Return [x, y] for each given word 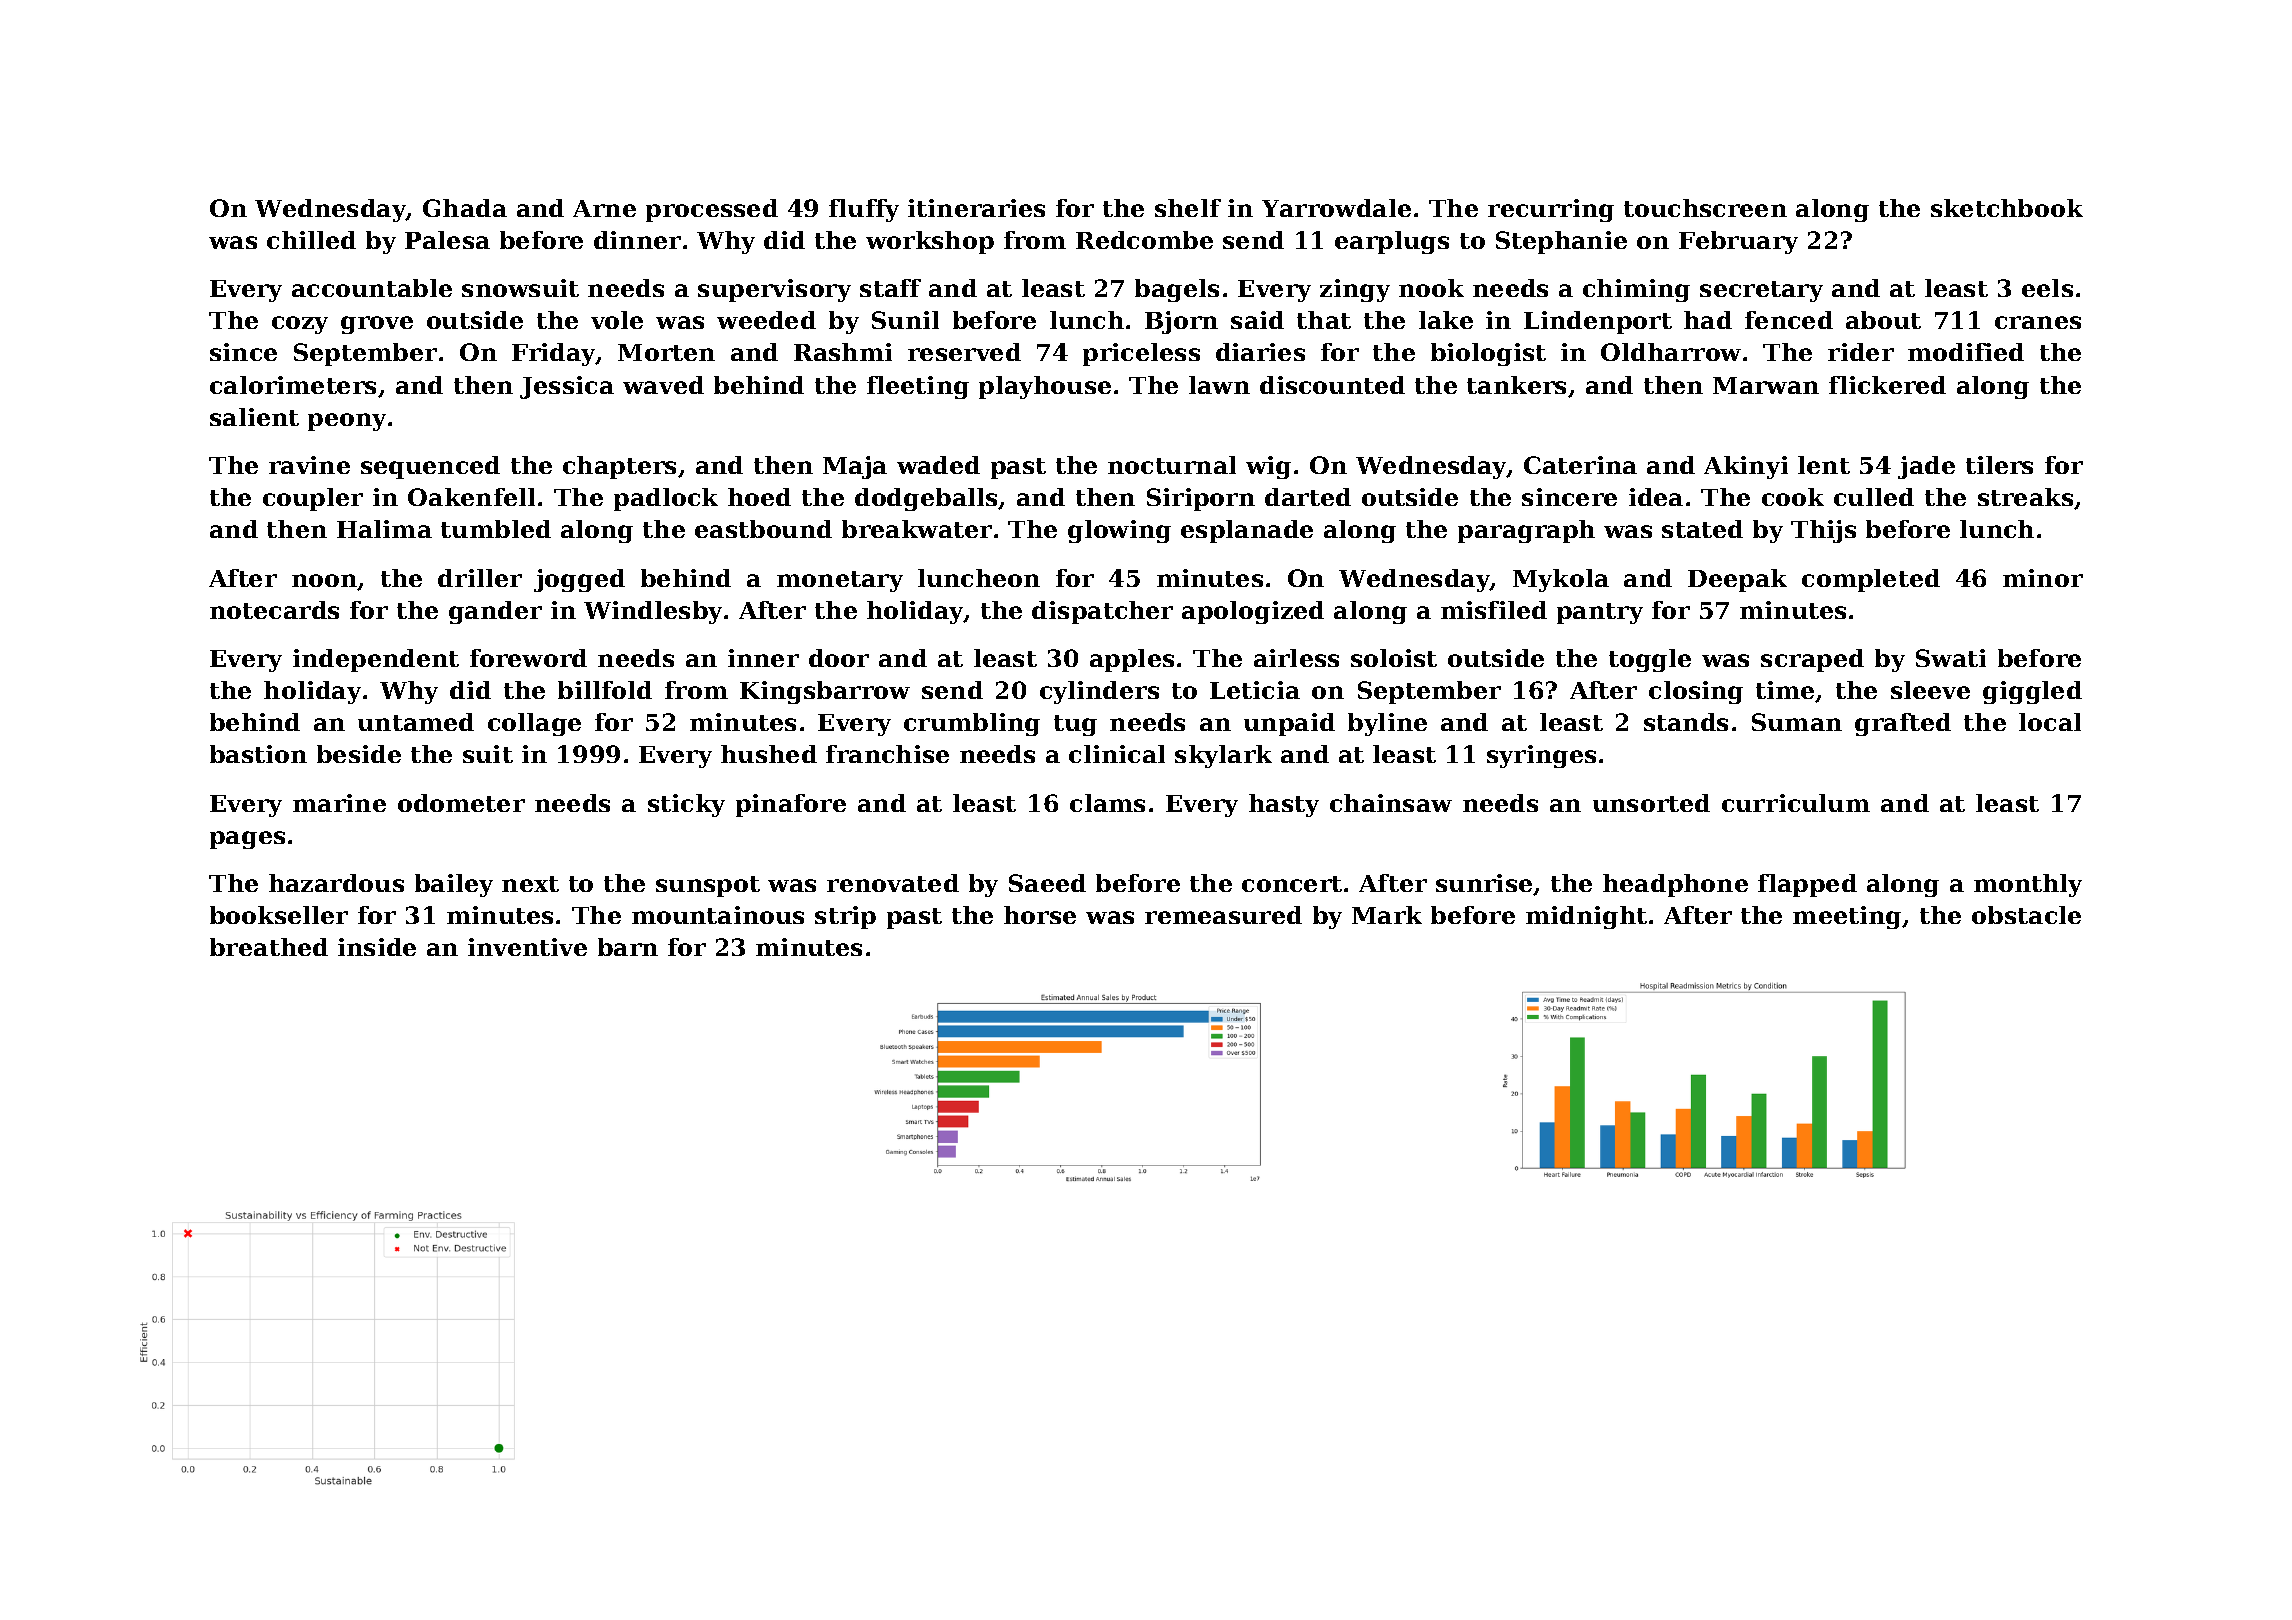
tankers [1516, 385]
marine [339, 803]
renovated [893, 883]
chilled [311, 240]
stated [1702, 529]
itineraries [976, 208]
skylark [1223, 756]
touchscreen [1705, 208]
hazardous [336, 883]
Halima [384, 529]
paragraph [1526, 531]
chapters [619, 467]
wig [1268, 467]
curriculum [1796, 803]
